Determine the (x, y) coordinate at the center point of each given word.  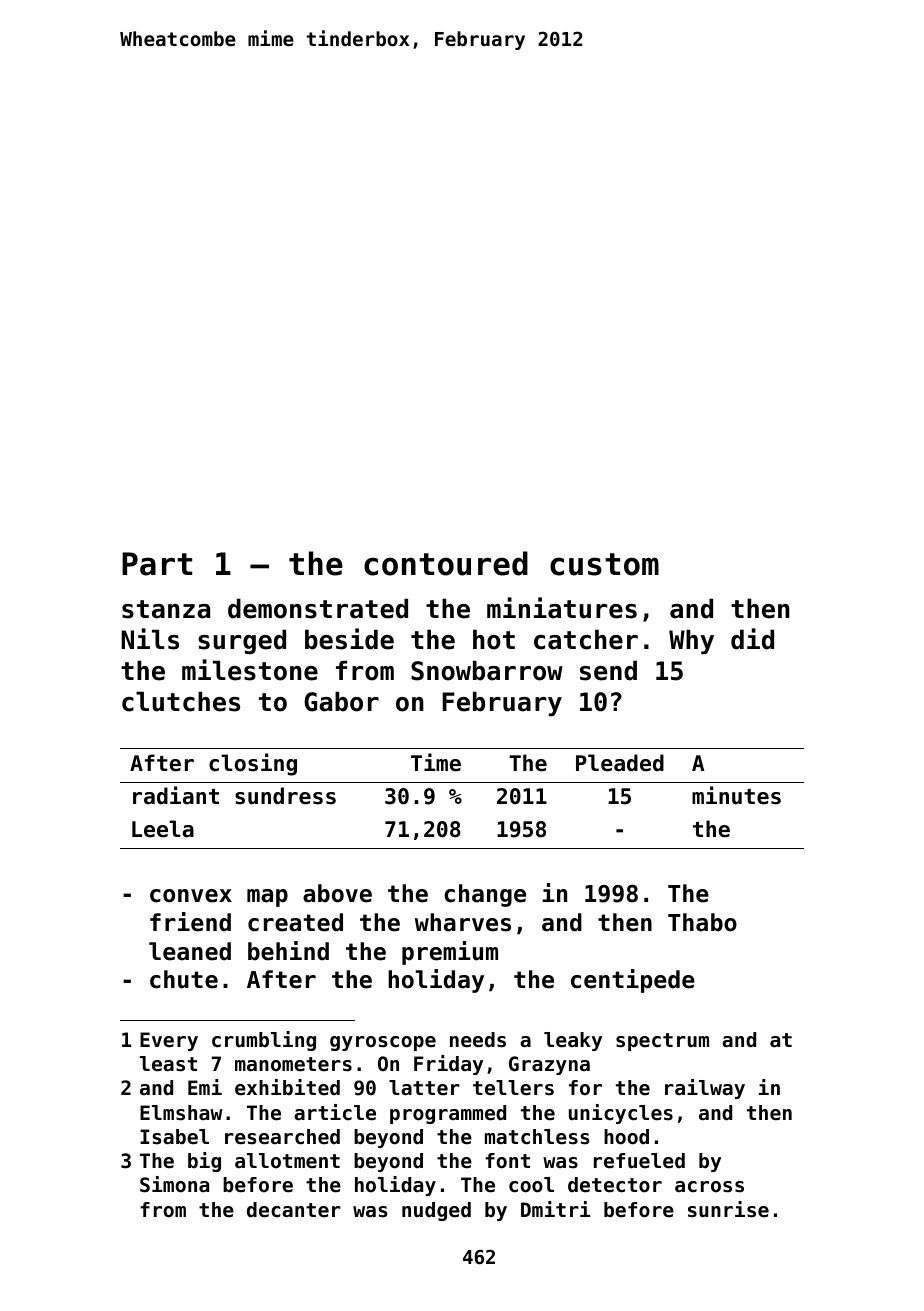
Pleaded (620, 763)
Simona (174, 1184)
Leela (163, 829)
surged (242, 641)
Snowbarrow (487, 670)
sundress (285, 796)
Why (691, 641)
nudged (436, 1211)
